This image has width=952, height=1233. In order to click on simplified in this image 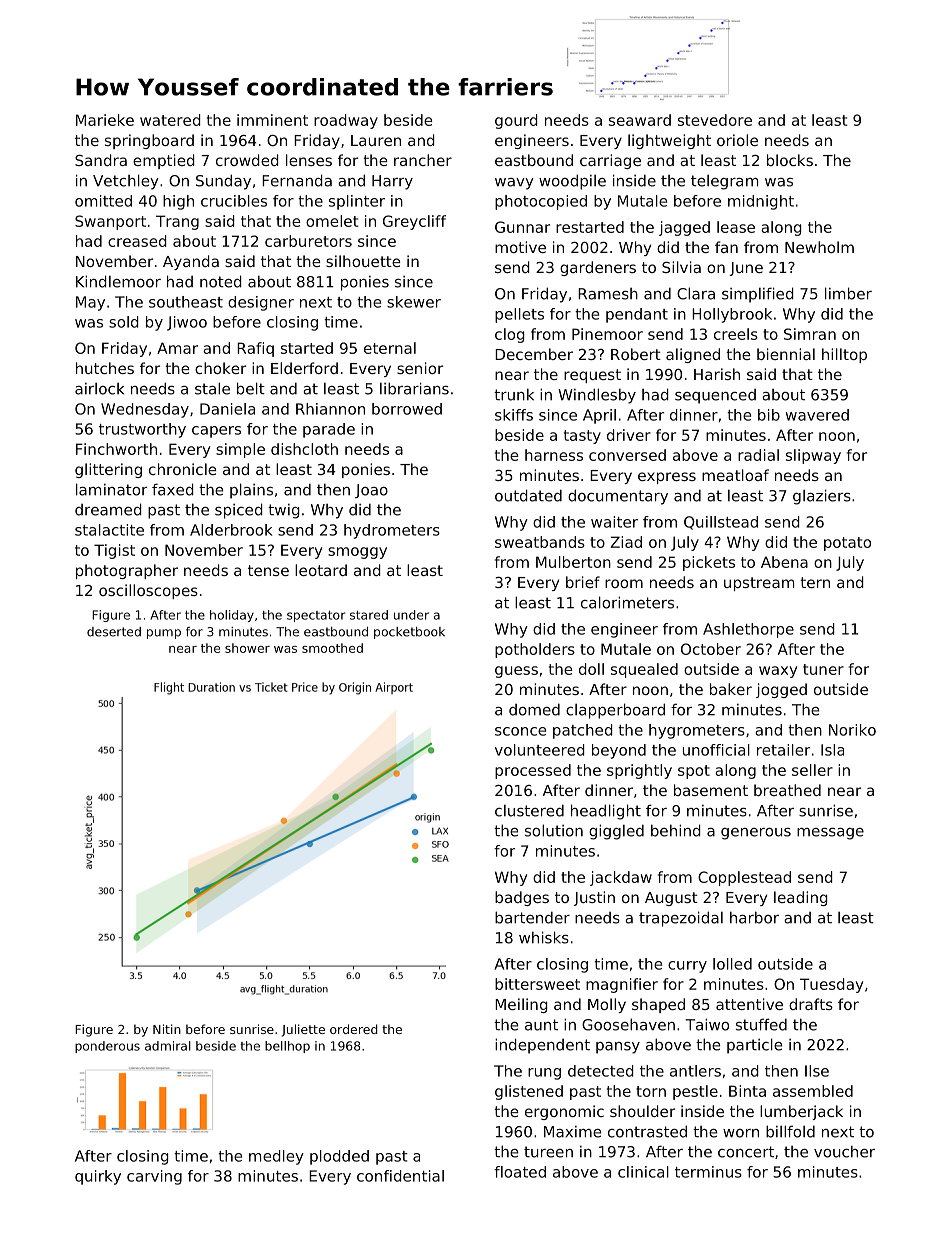, I will do `click(758, 295)`.
